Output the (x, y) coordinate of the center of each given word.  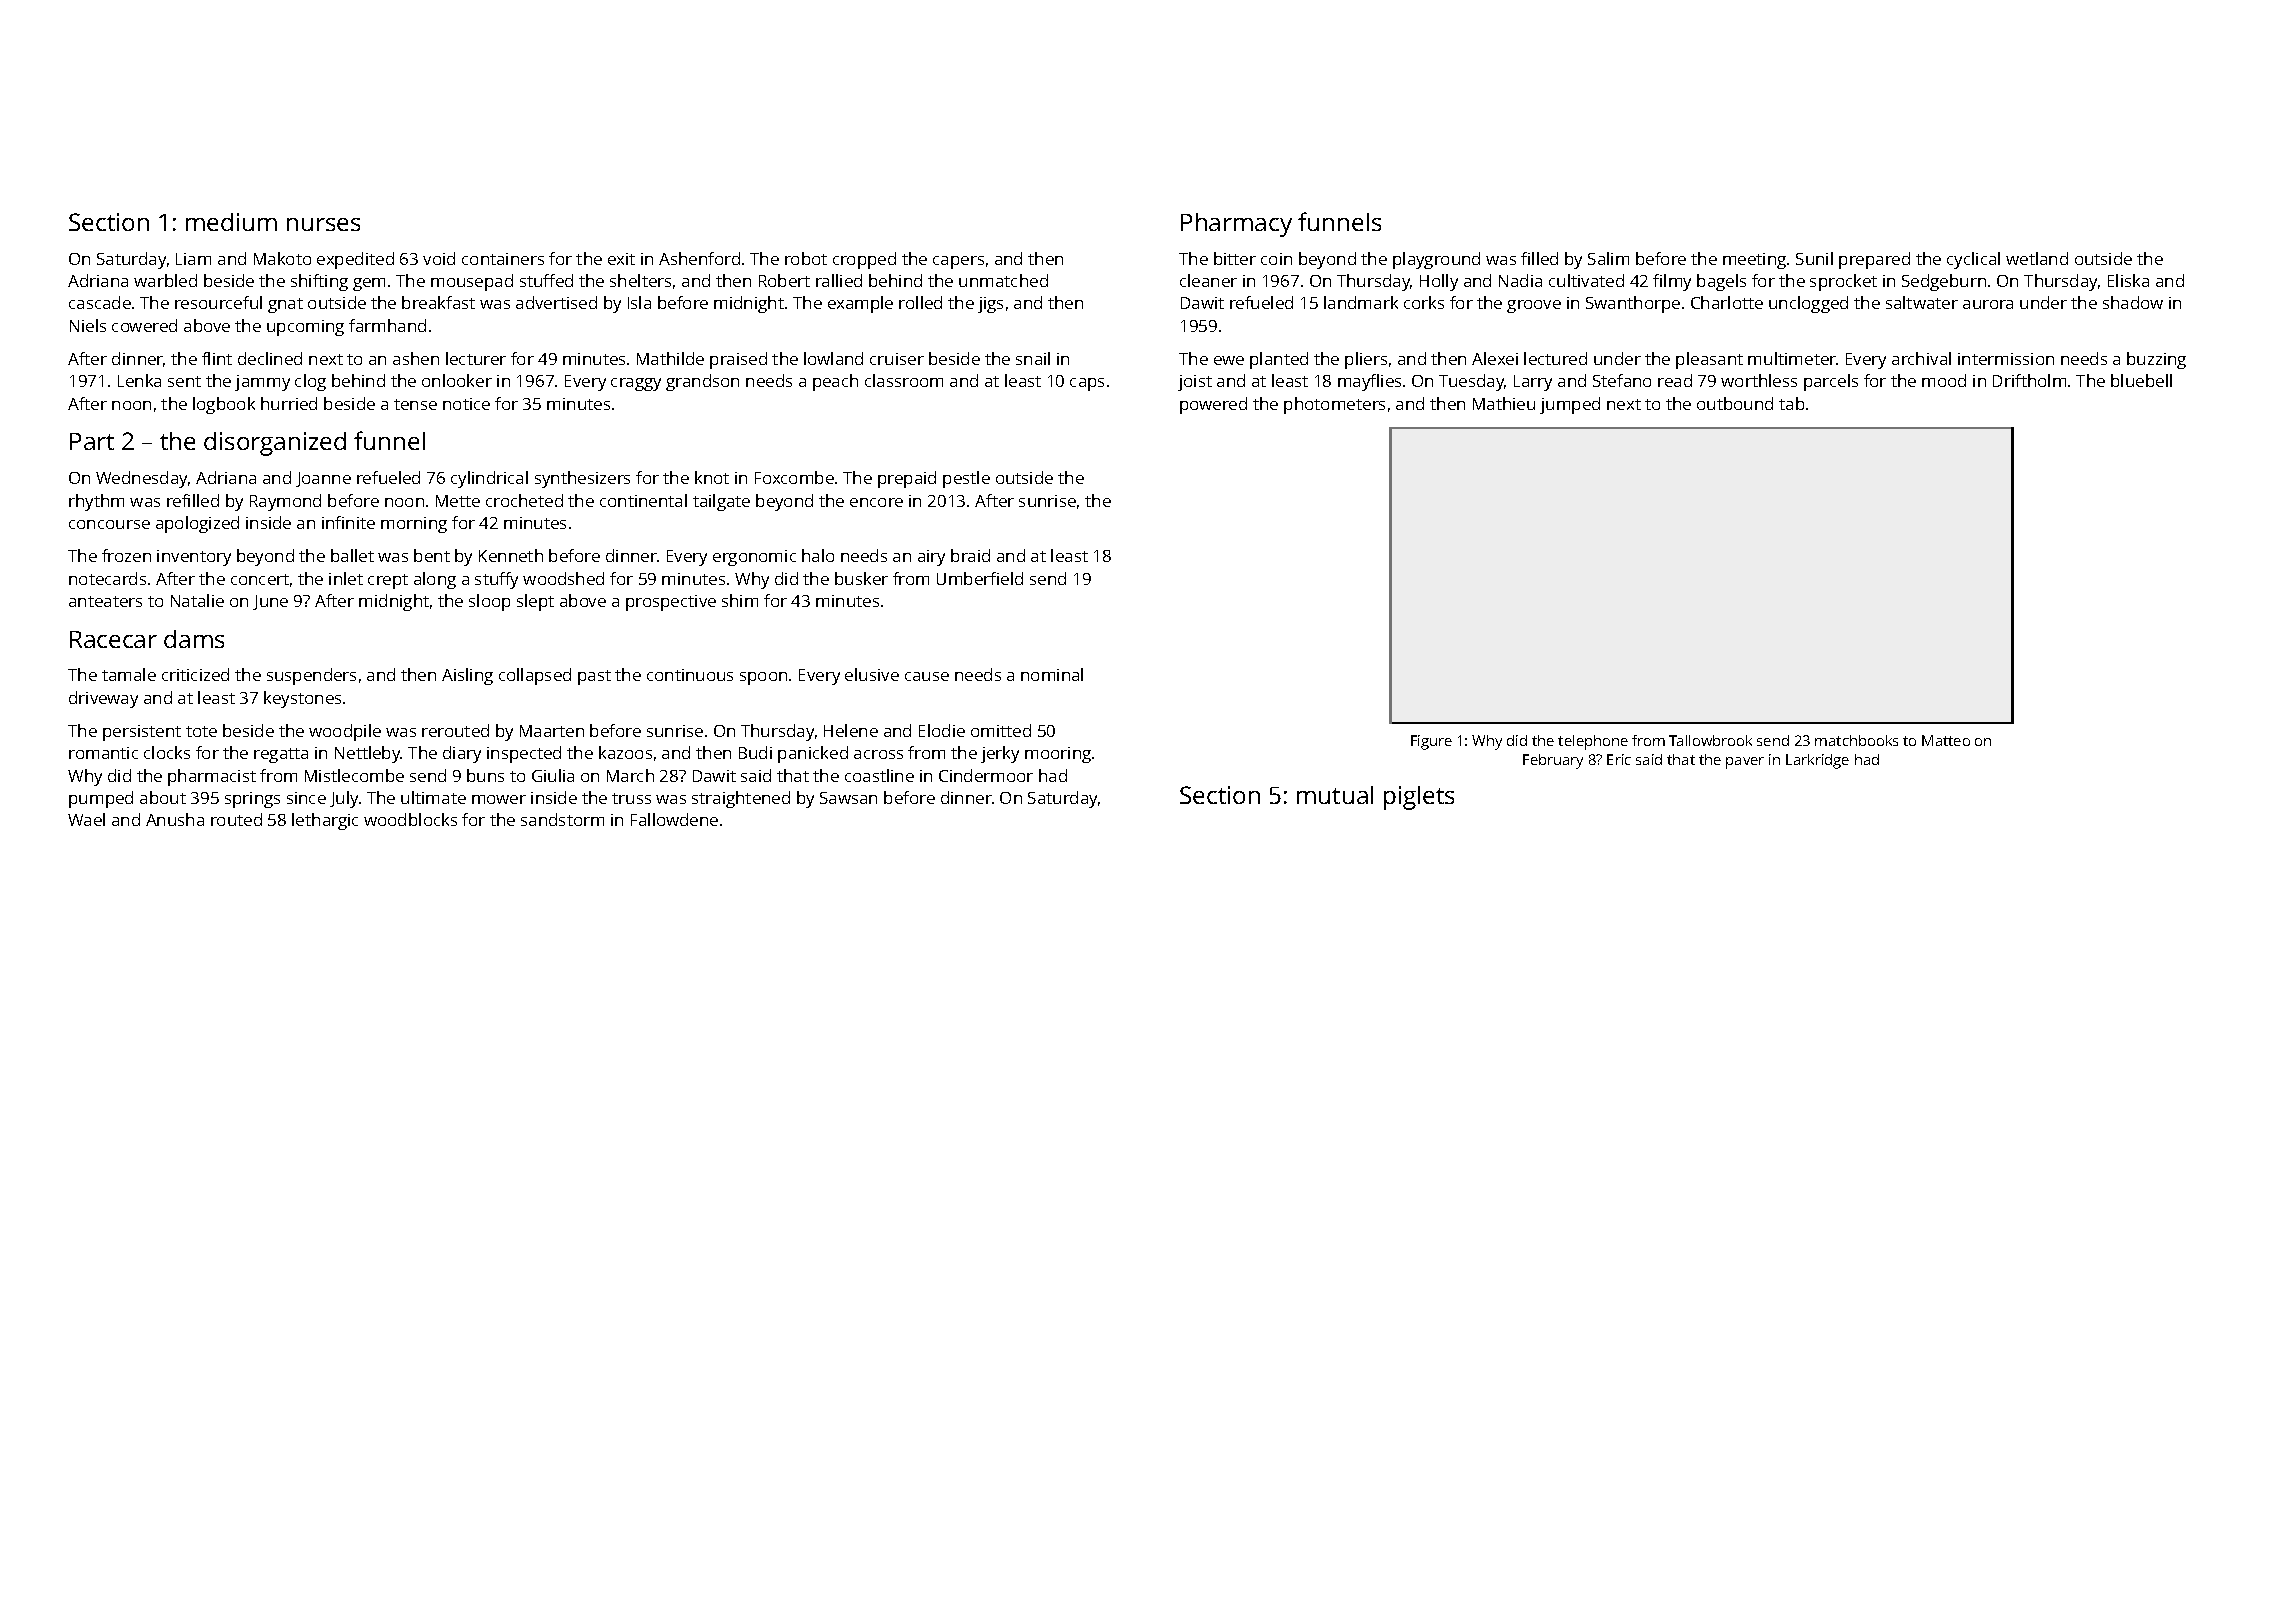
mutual (1335, 795)
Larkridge (1817, 761)
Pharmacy (1236, 225)
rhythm (96, 502)
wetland (2037, 258)
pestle (966, 479)
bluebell (2141, 380)
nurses (323, 224)
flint (217, 358)
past (594, 677)
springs (252, 800)
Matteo (1946, 740)
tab (1791, 403)
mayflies (1369, 382)
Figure (1431, 742)
